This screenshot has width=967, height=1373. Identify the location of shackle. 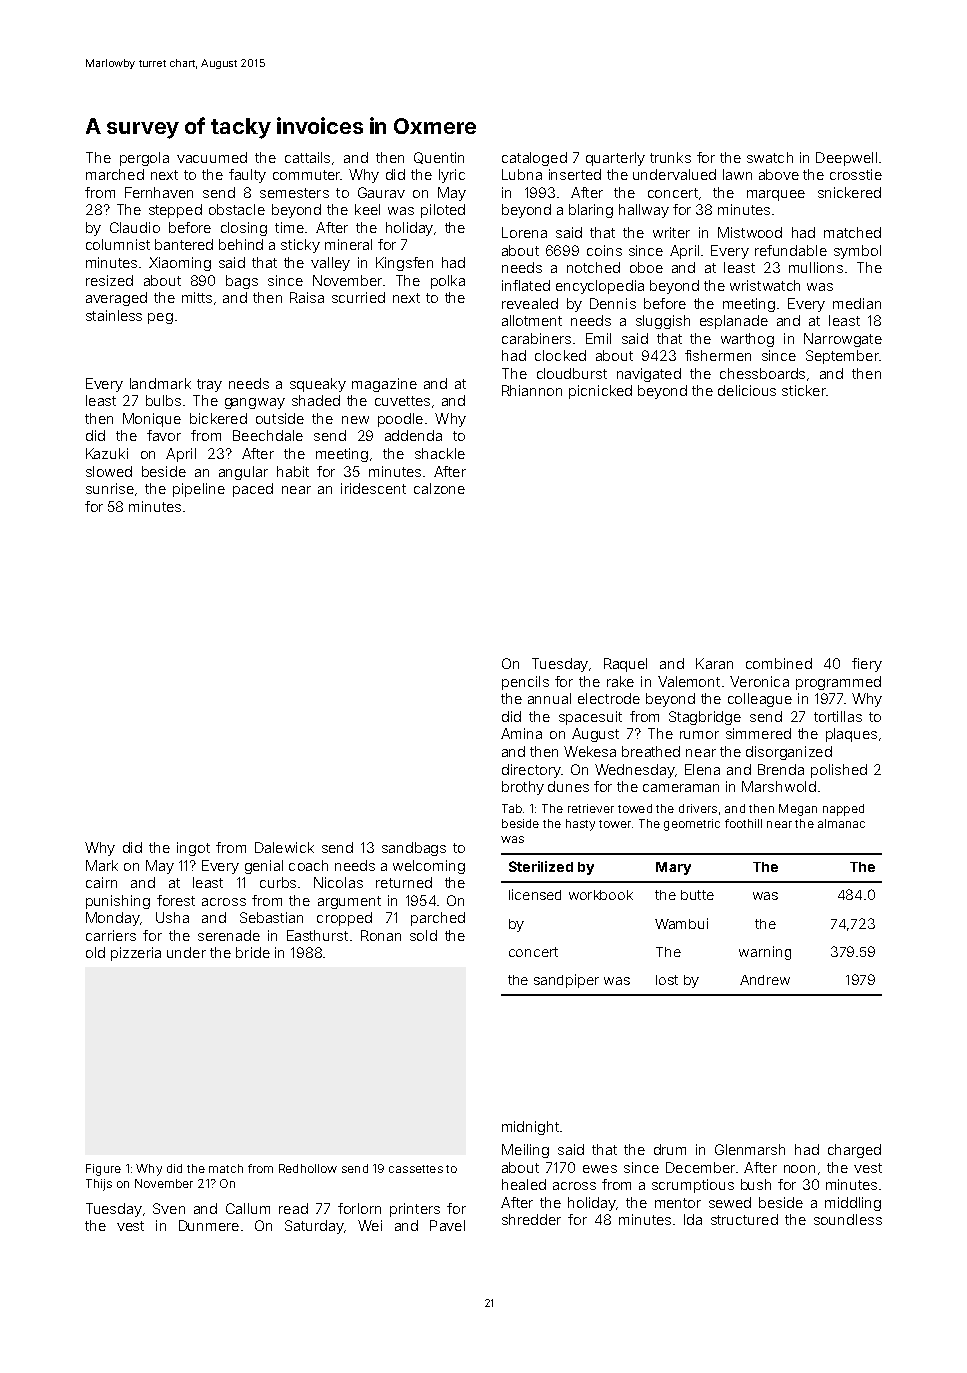
(440, 453).
